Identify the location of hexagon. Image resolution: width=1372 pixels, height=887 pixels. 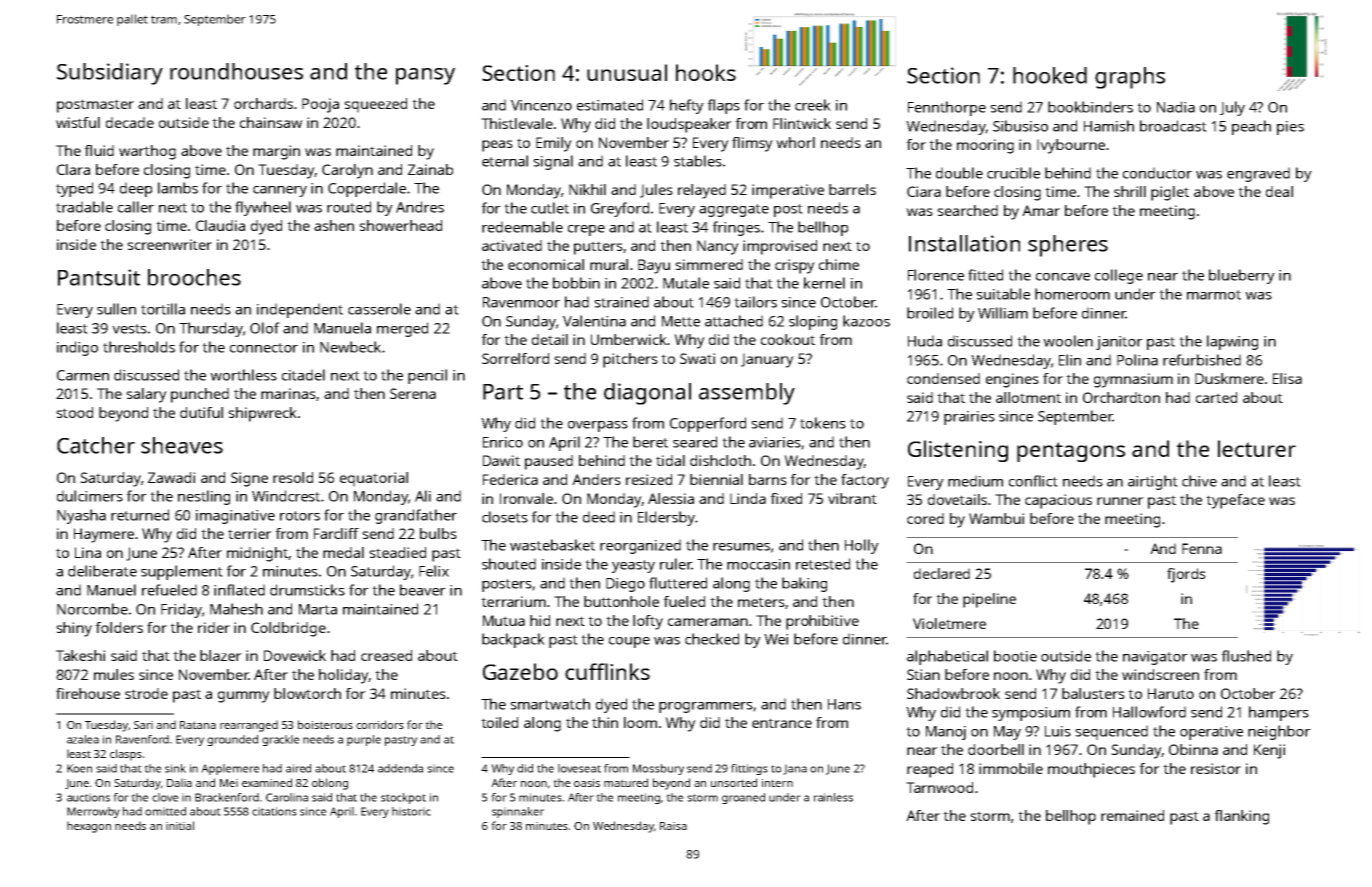
(89, 827).
